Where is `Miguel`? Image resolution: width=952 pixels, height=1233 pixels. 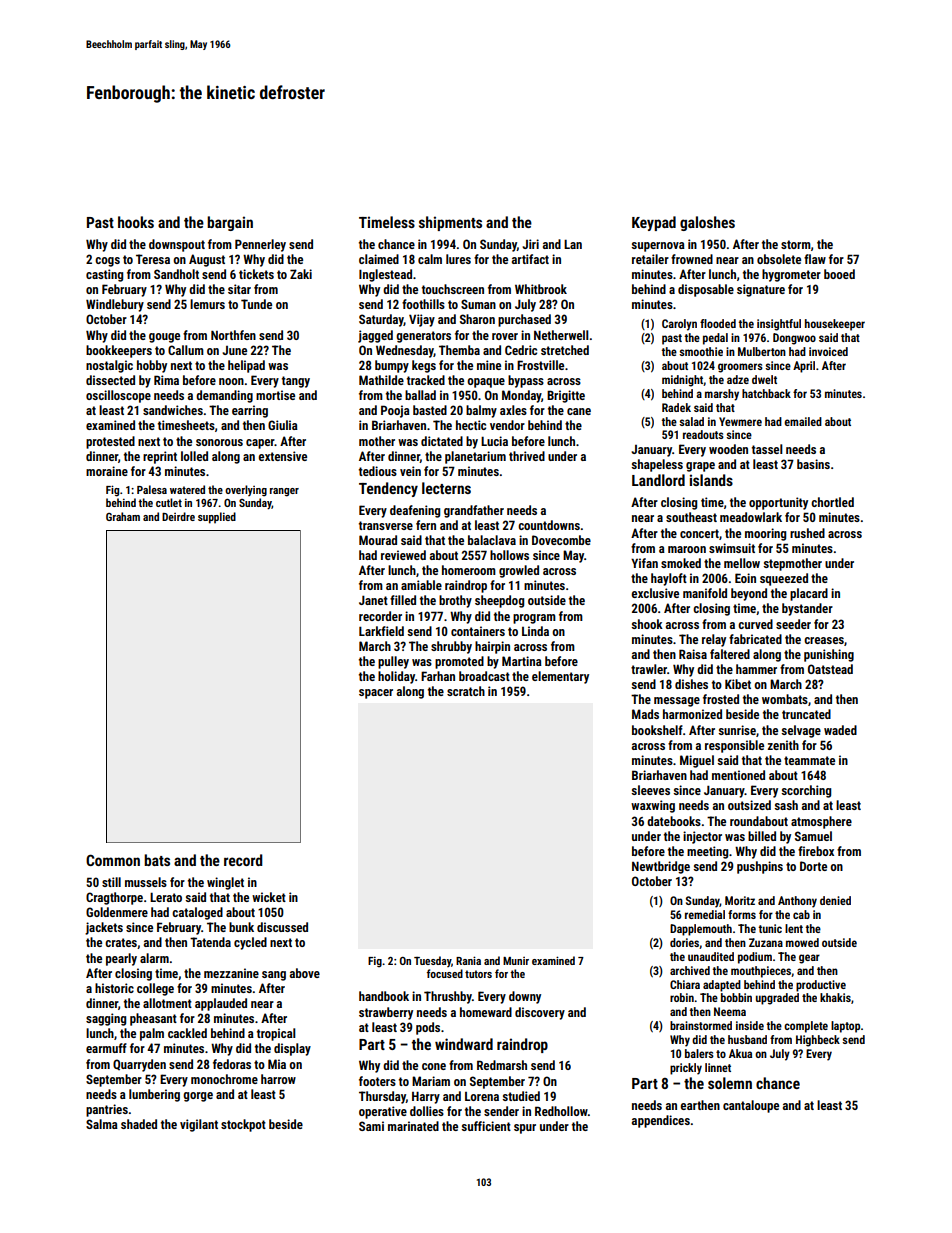
Miguel is located at coordinates (697, 761).
